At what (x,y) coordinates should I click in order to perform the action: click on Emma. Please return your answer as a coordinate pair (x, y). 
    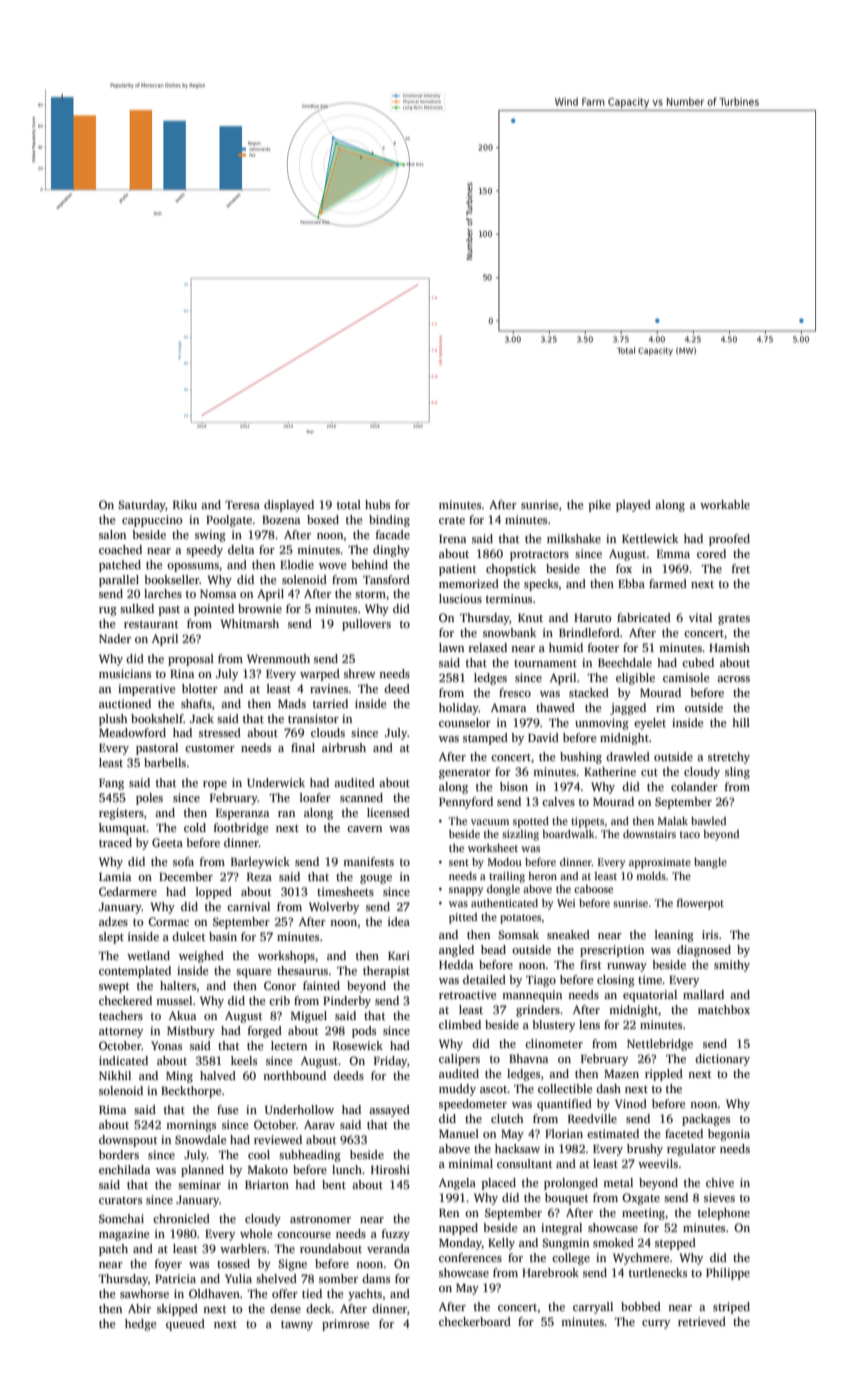
    Looking at the image, I should click on (673, 554).
